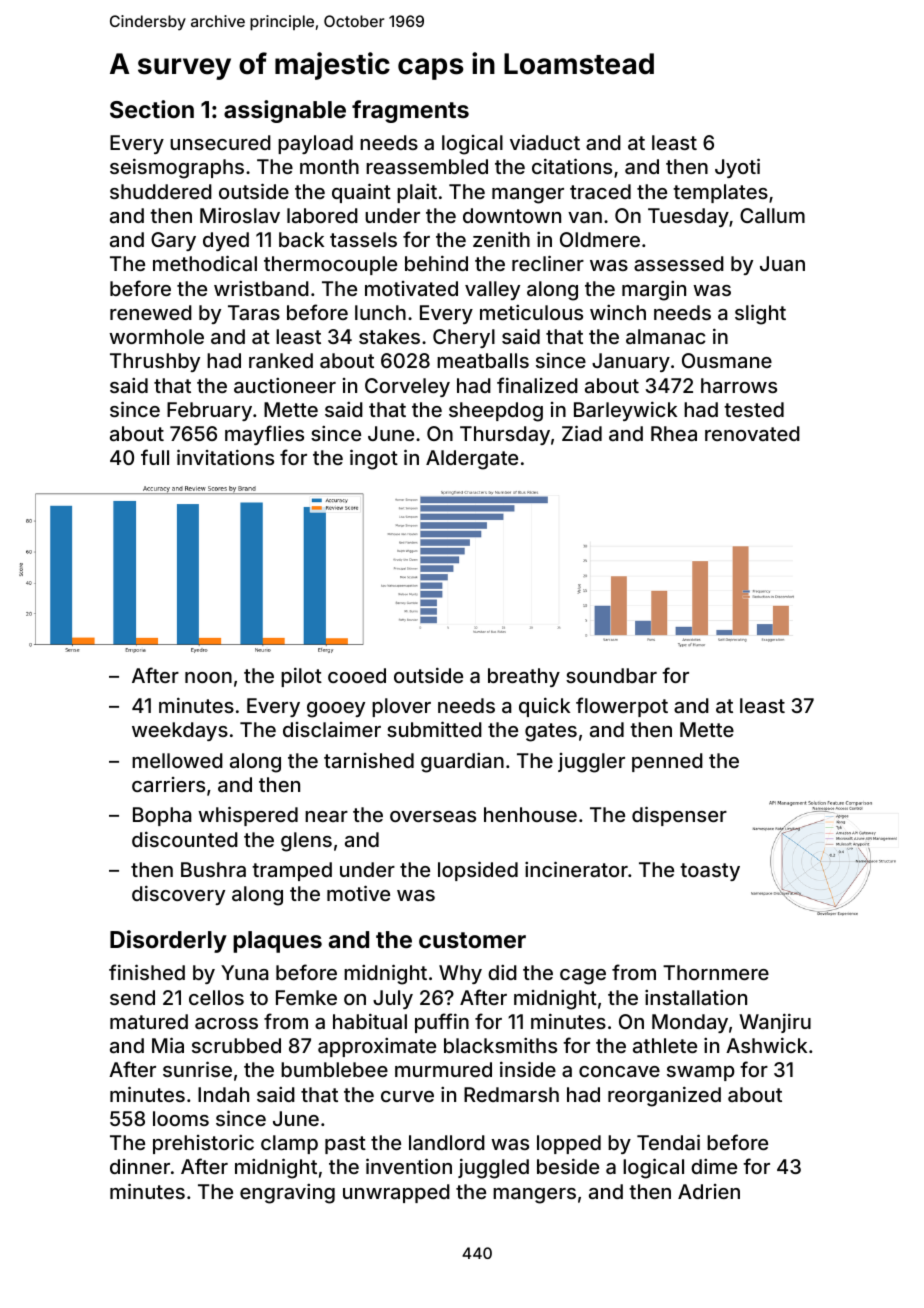 The width and height of the screenshot is (924, 1308). Describe the element at coordinates (332, 729) in the screenshot. I see `disclaimer` at that location.
